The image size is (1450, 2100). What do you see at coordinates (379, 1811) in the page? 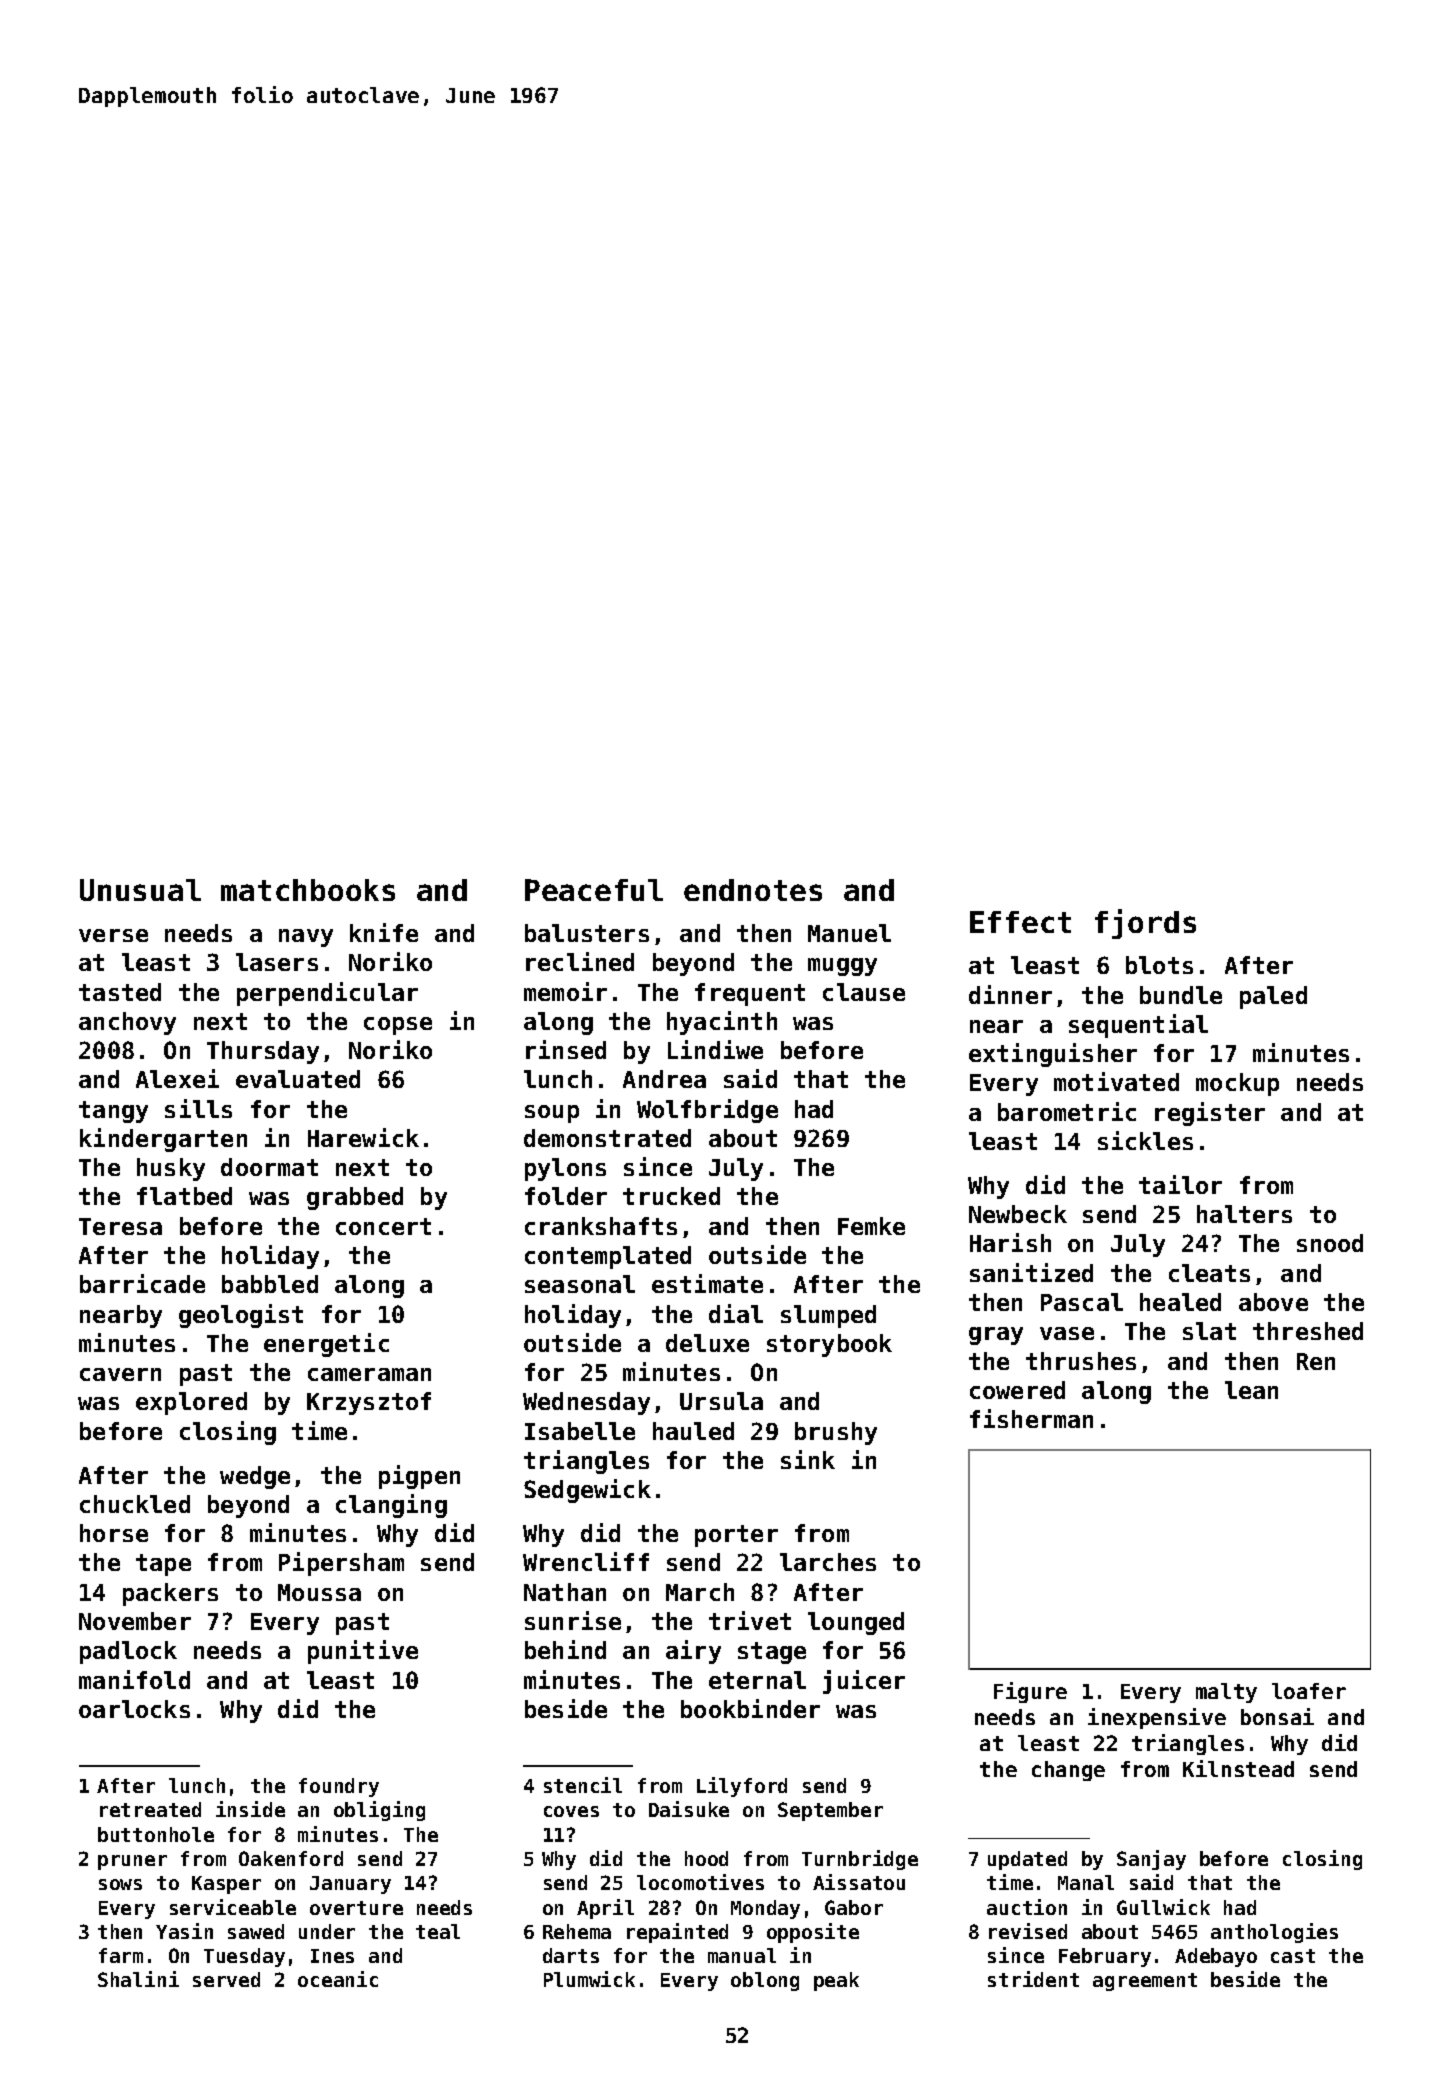
I see `obliging` at bounding box center [379, 1811].
